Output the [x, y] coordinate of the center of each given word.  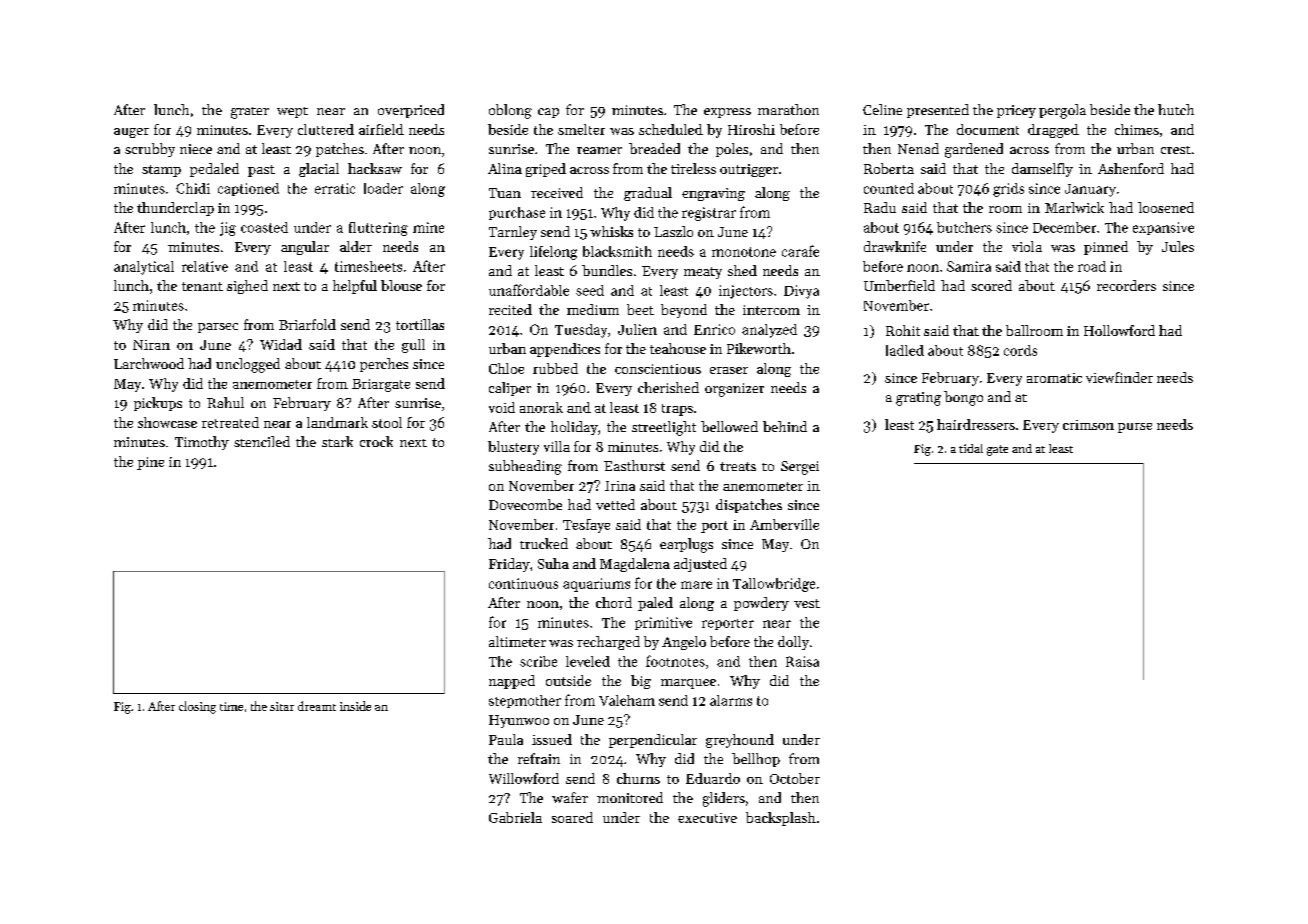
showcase [167, 422]
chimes [1137, 129]
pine [150, 463]
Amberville [784, 524]
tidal [971, 448]
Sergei [800, 468]
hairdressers [976, 424]
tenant [202, 286]
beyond [684, 311]
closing [197, 707]
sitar [282, 706]
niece [196, 149]
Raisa [802, 661]
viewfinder [1119, 377]
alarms [731, 700]
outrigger [749, 170]
